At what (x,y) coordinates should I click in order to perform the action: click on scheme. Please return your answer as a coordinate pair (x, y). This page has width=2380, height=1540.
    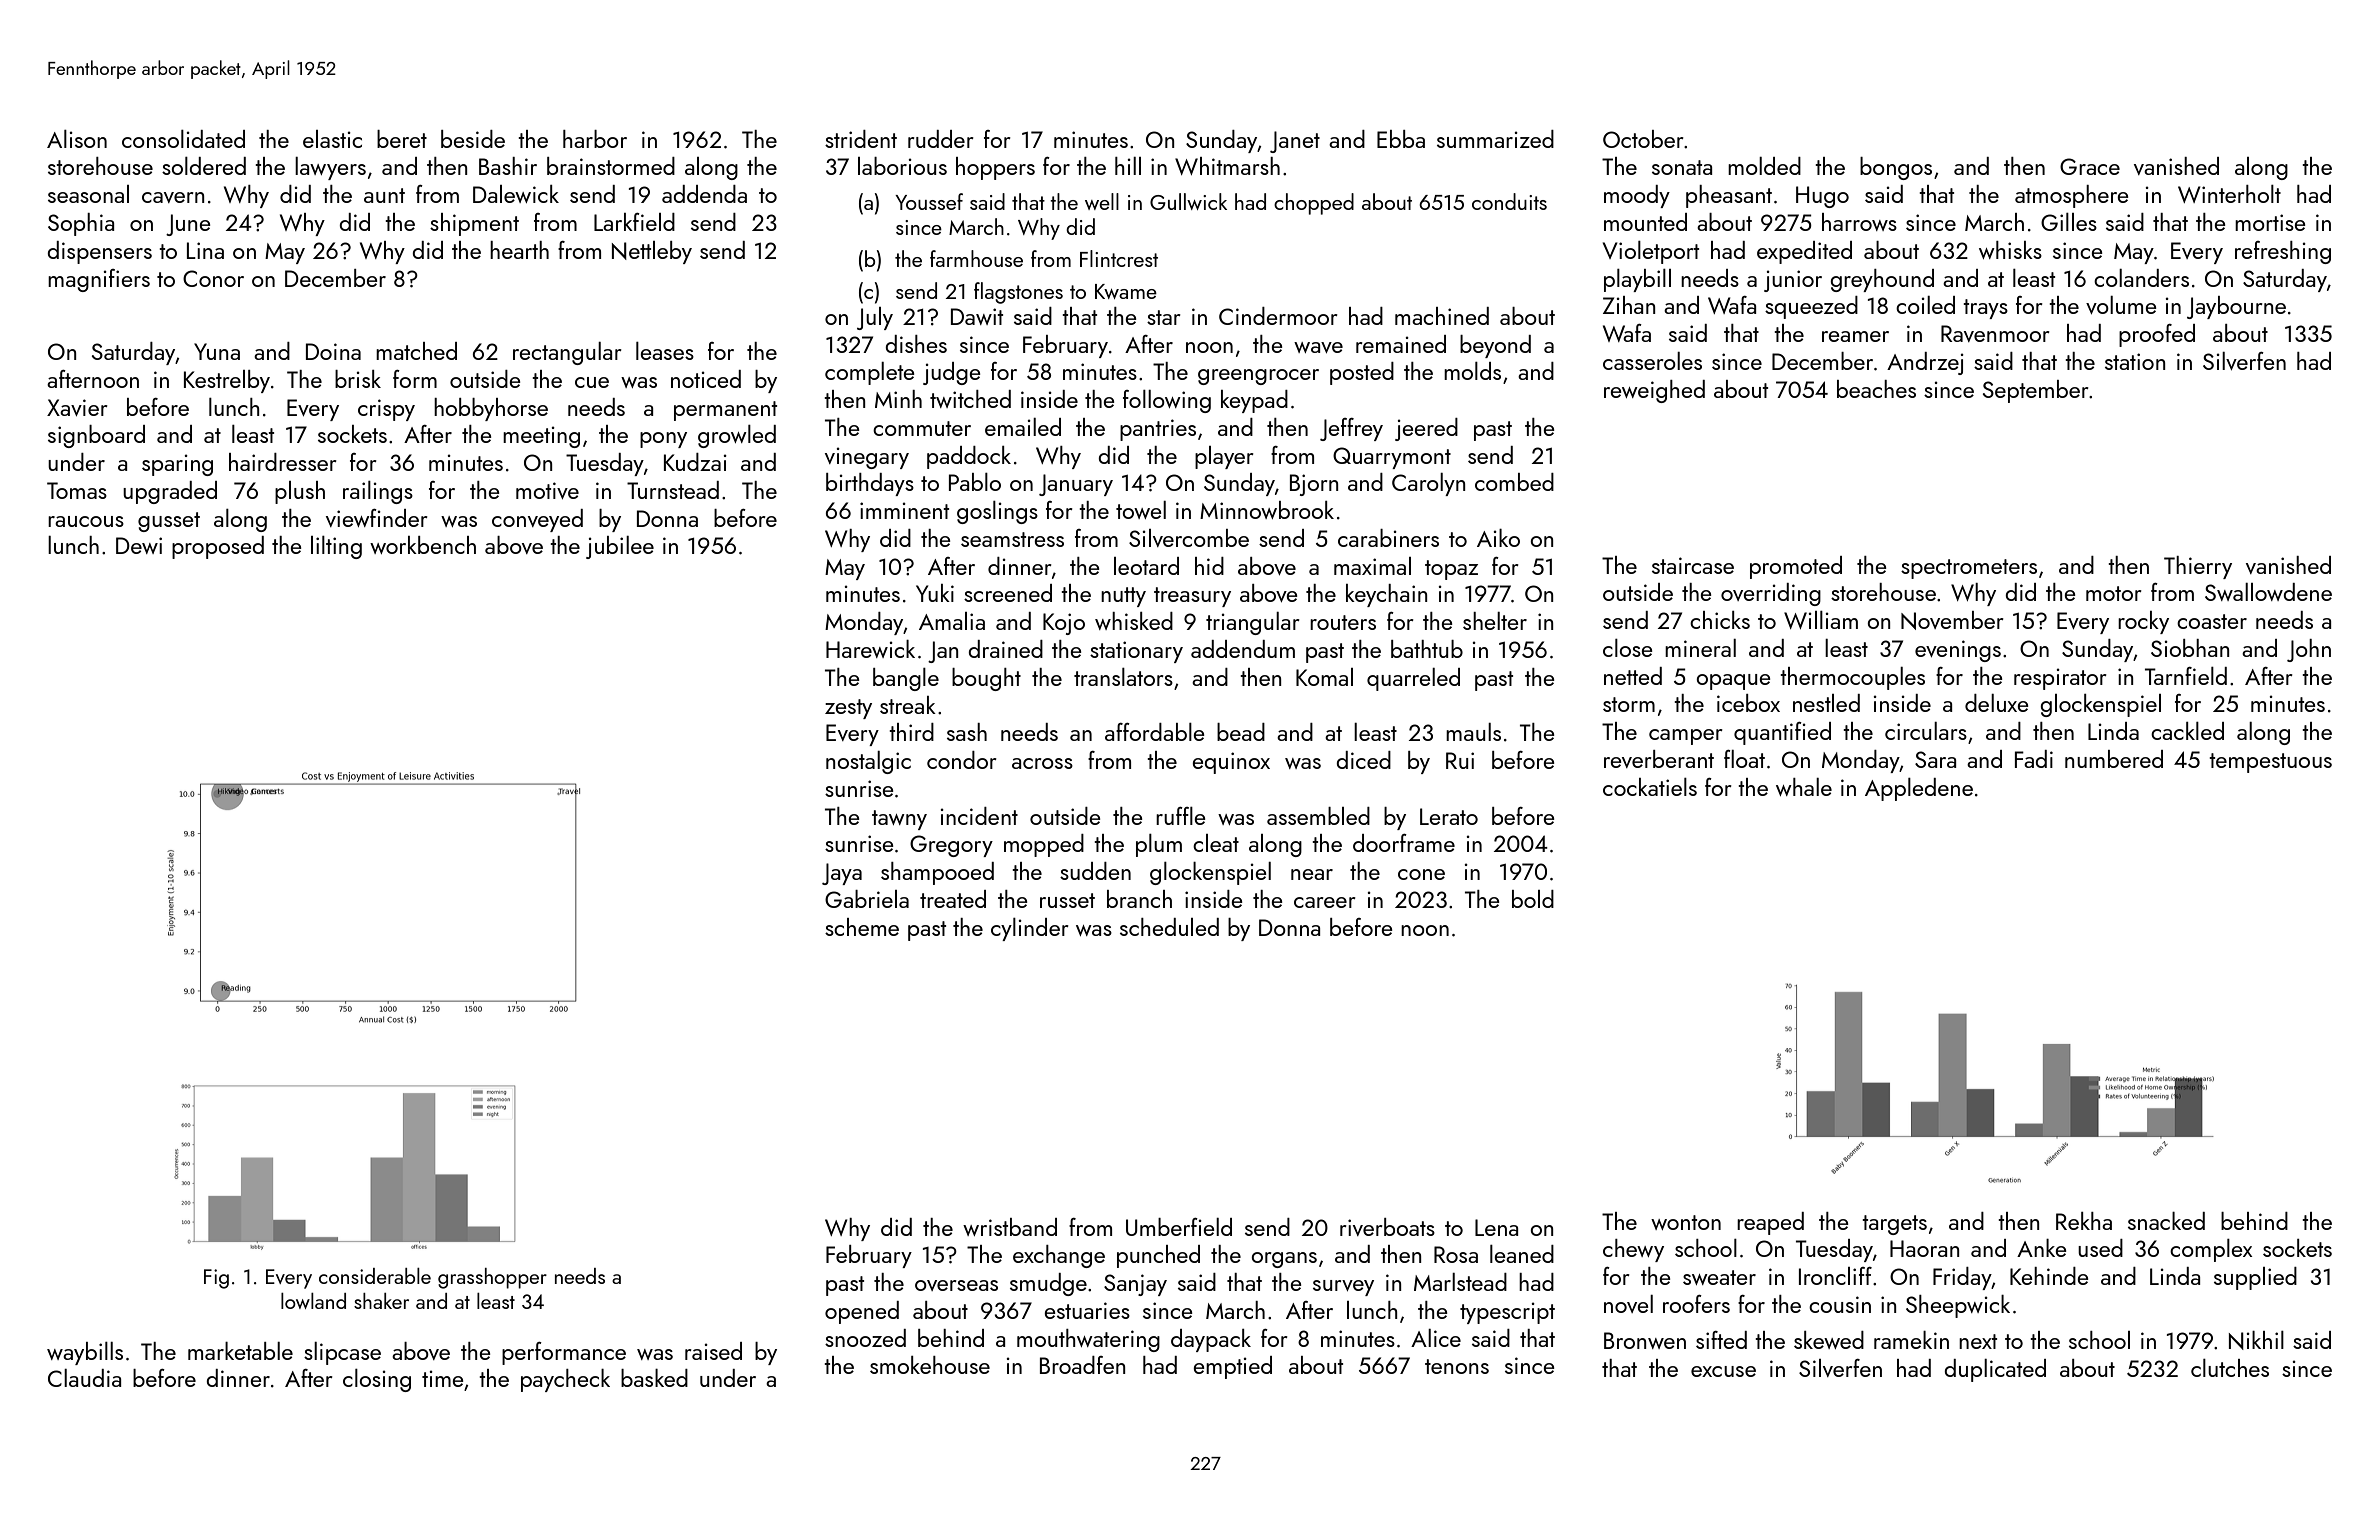
    Looking at the image, I should click on (862, 927).
